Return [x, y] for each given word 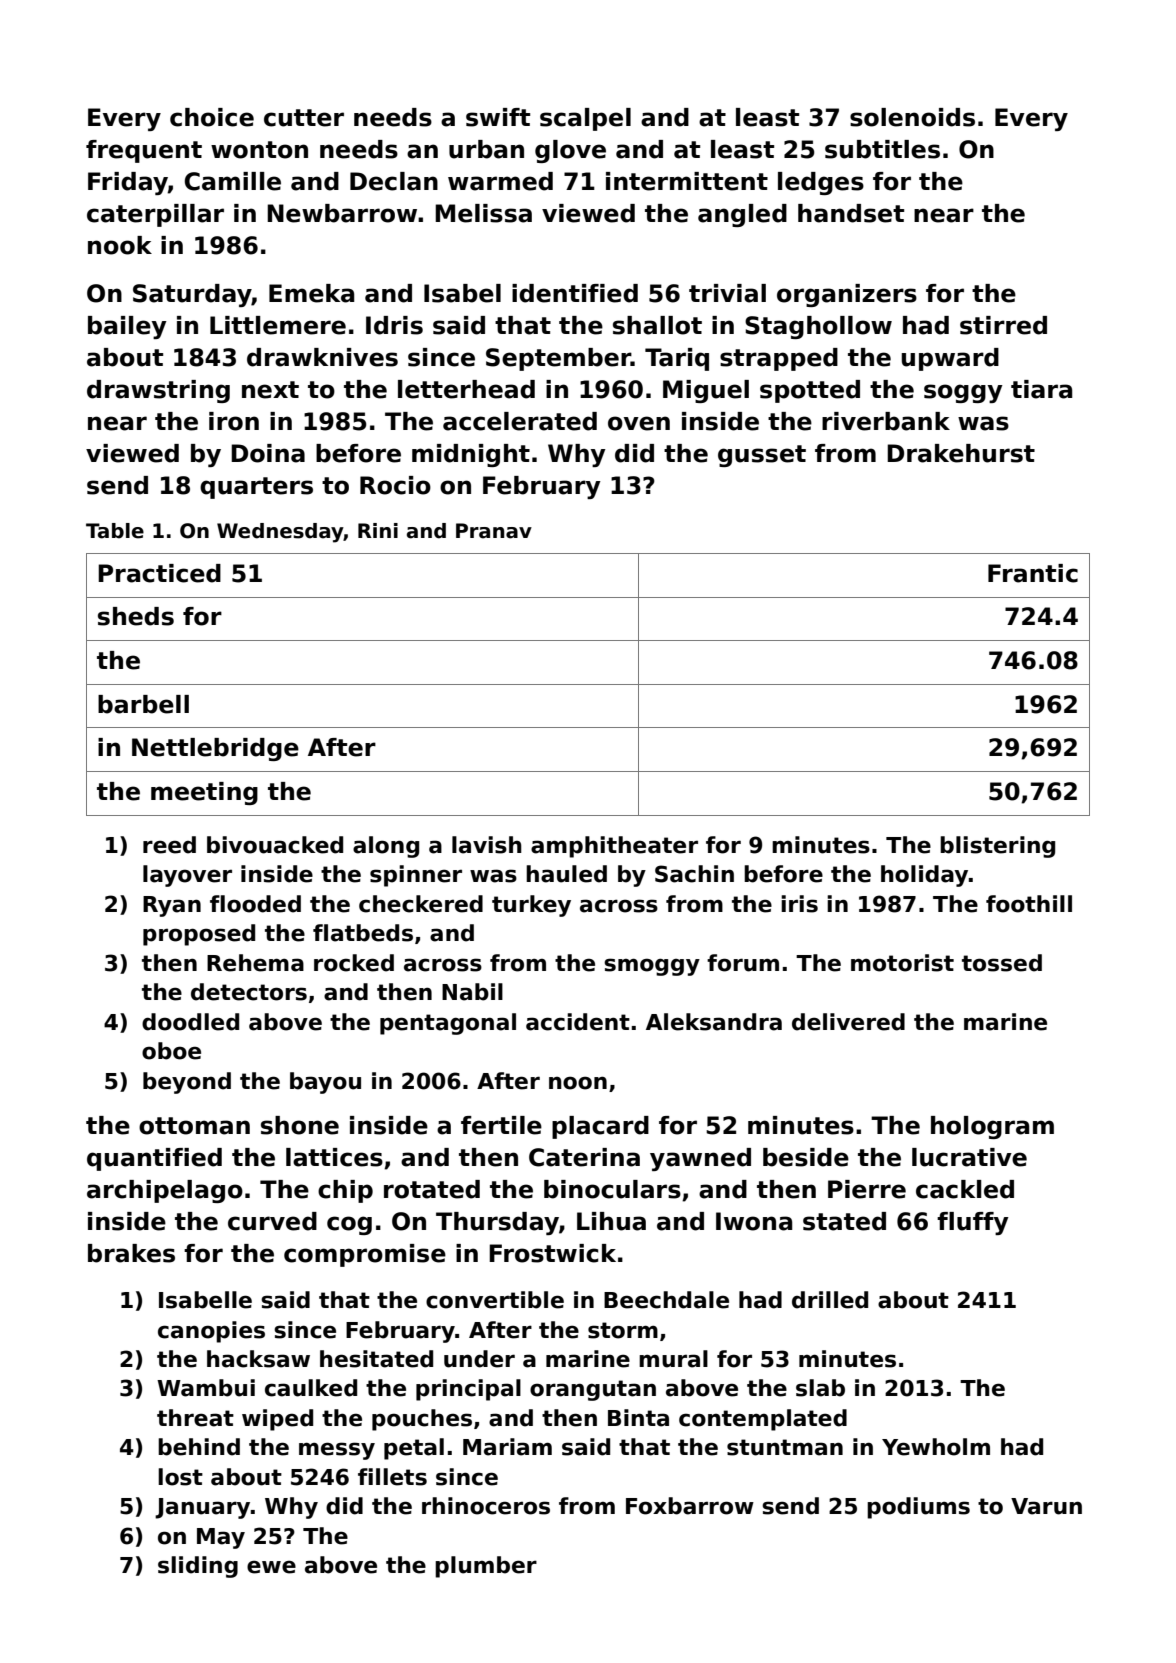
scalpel [585, 119]
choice [212, 117]
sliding [198, 1567]
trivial [727, 293]
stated [844, 1221]
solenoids [912, 117]
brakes [131, 1253]
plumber [486, 1567]
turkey [531, 906]
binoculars [612, 1189]
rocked [354, 963]
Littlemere [278, 325]
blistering [997, 847]
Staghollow [818, 327]
